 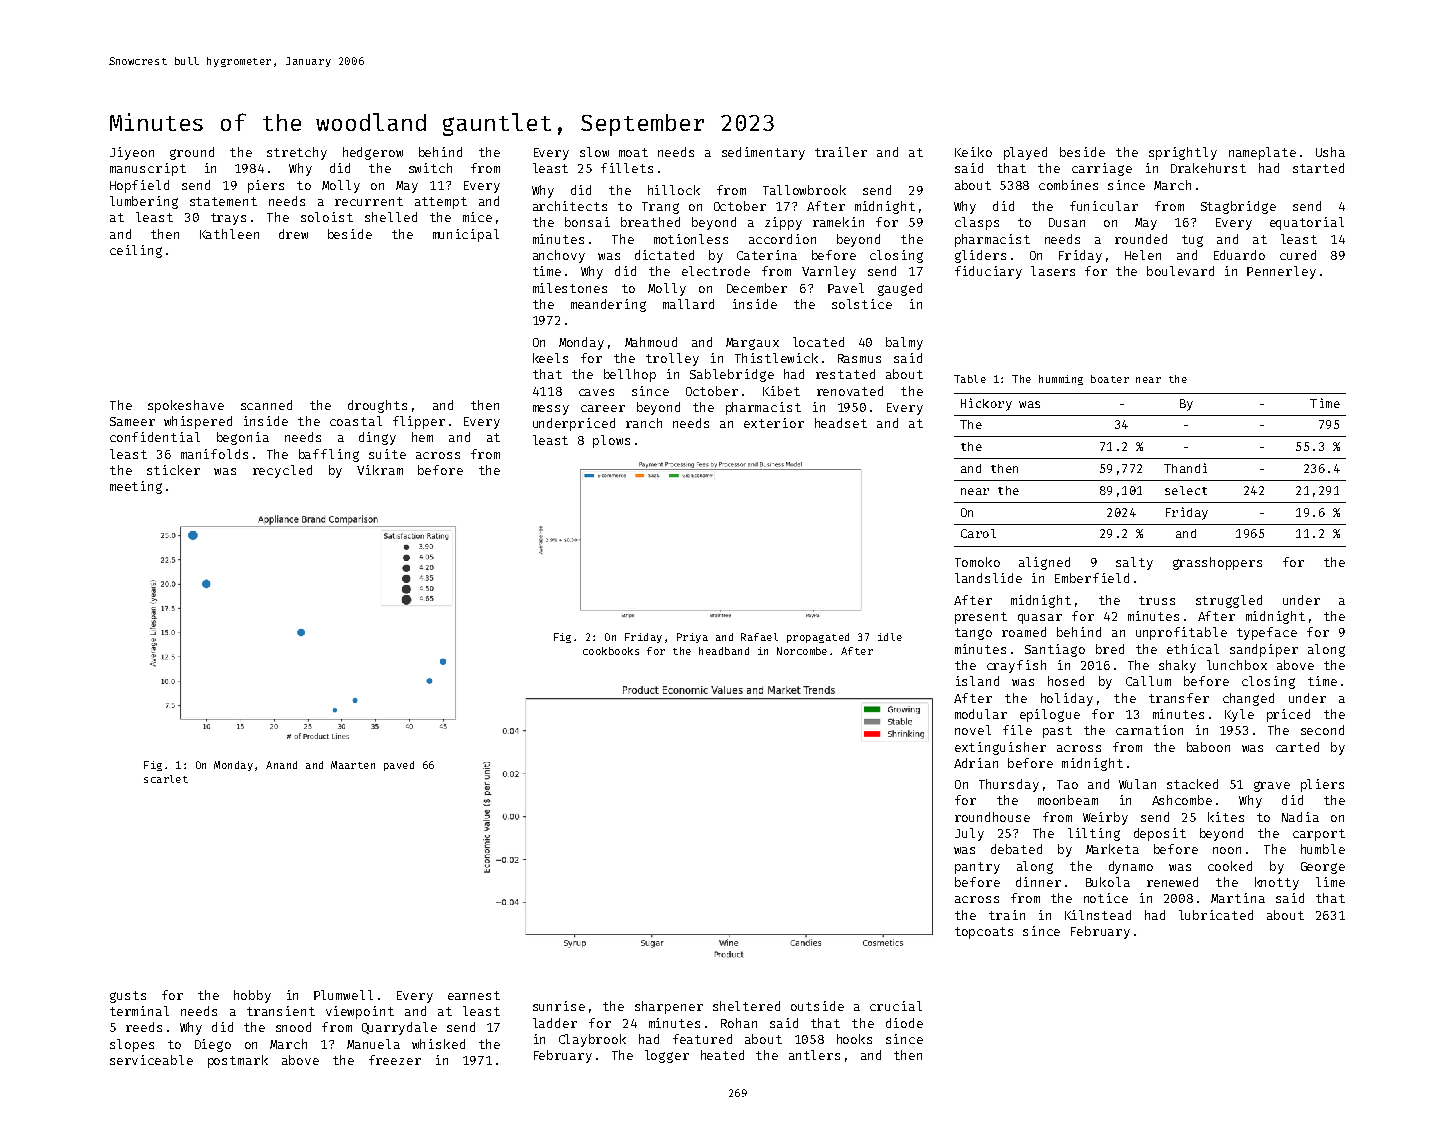 I want to click on Adrian, so click(x=976, y=763).
